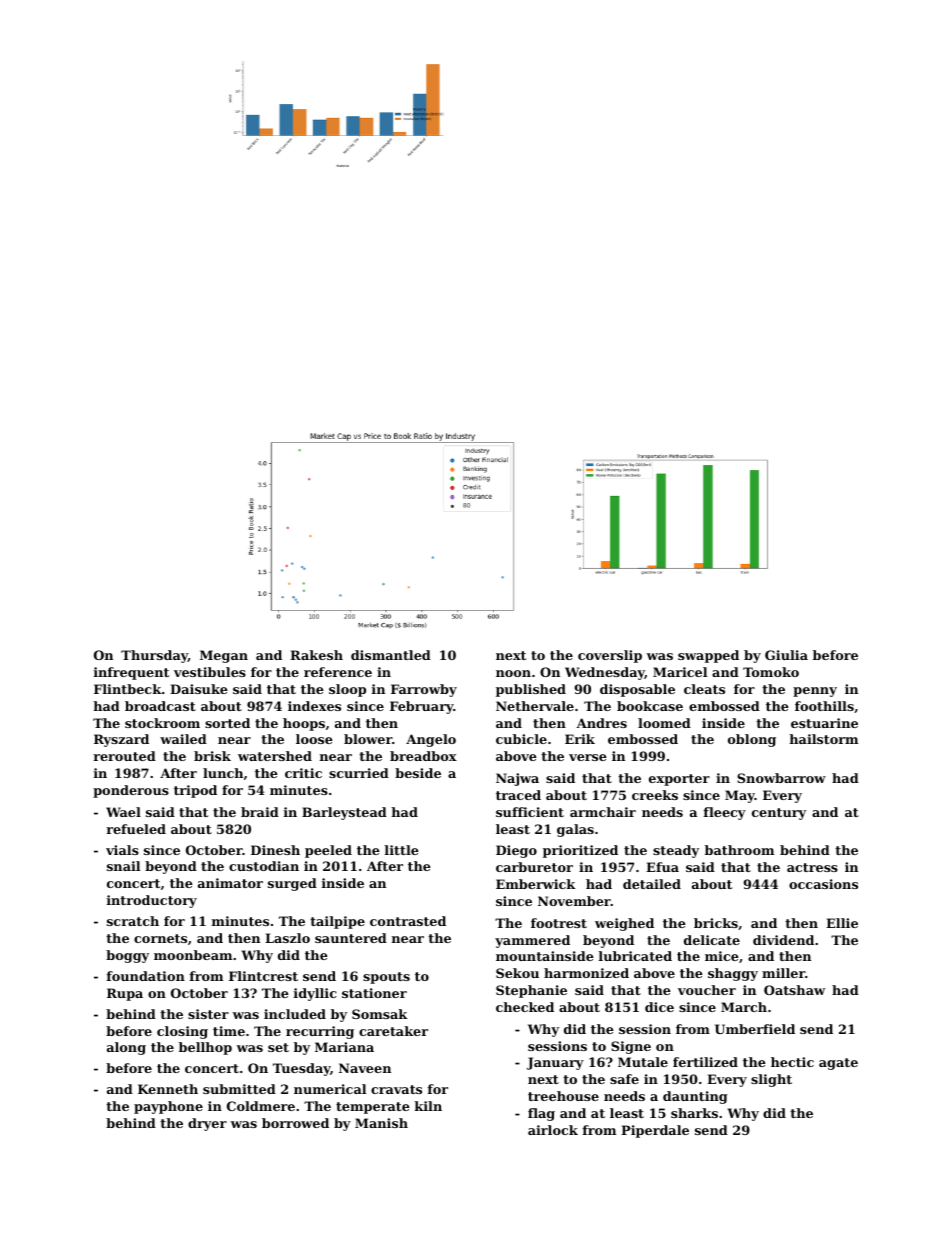  What do you see at coordinates (374, 993) in the screenshot?
I see `stationer` at bounding box center [374, 993].
